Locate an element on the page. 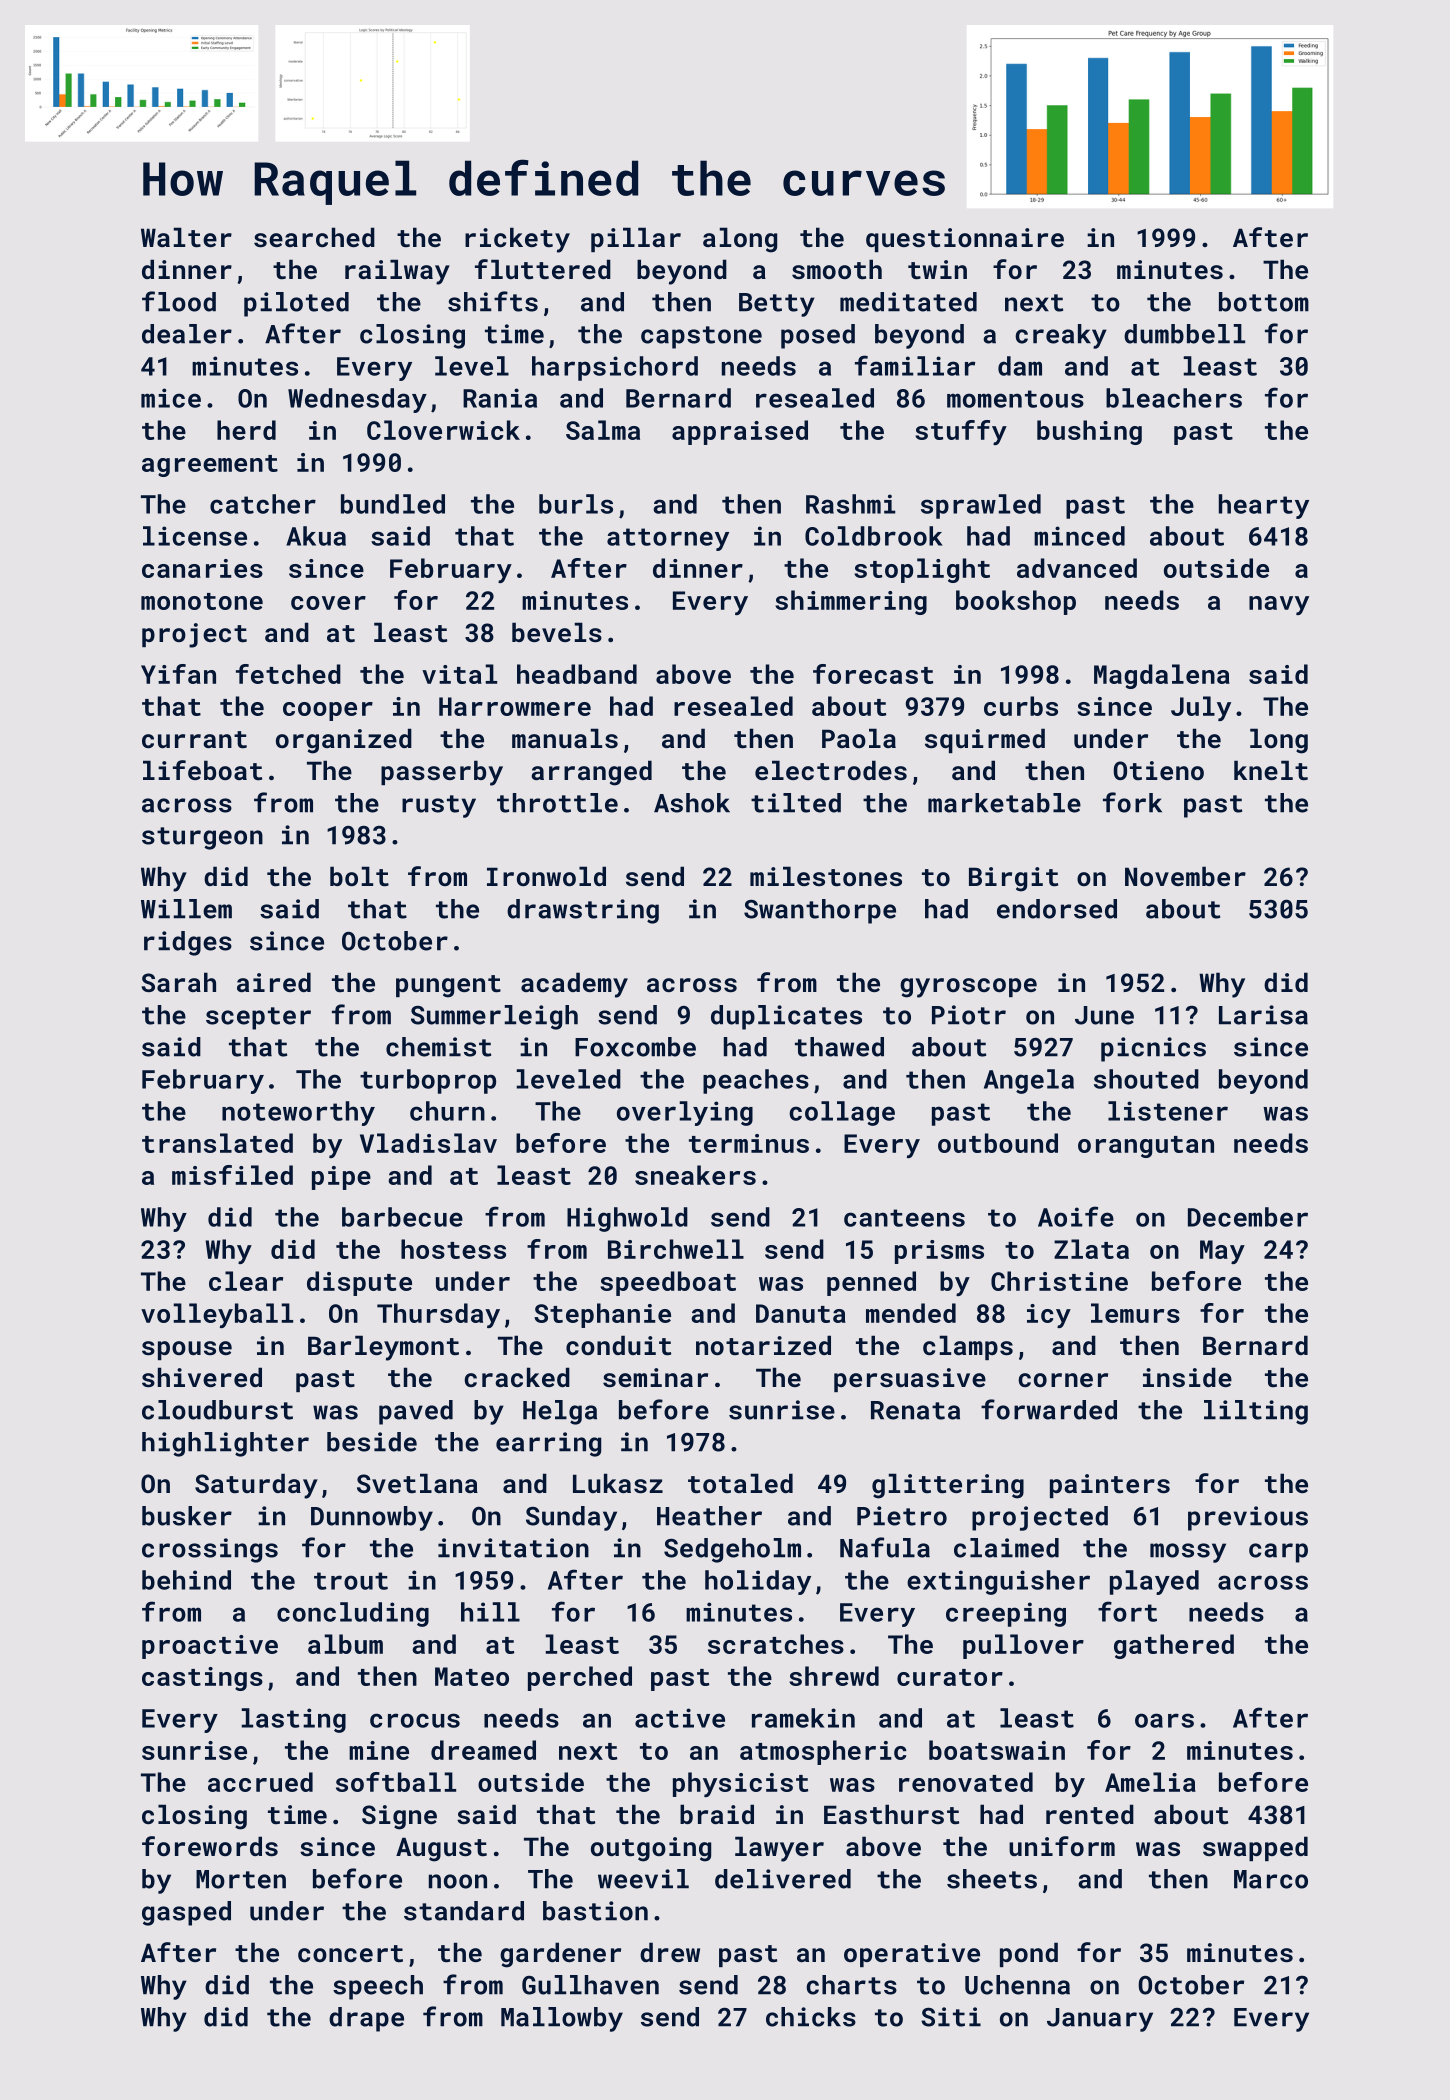  drape is located at coordinates (366, 2019).
